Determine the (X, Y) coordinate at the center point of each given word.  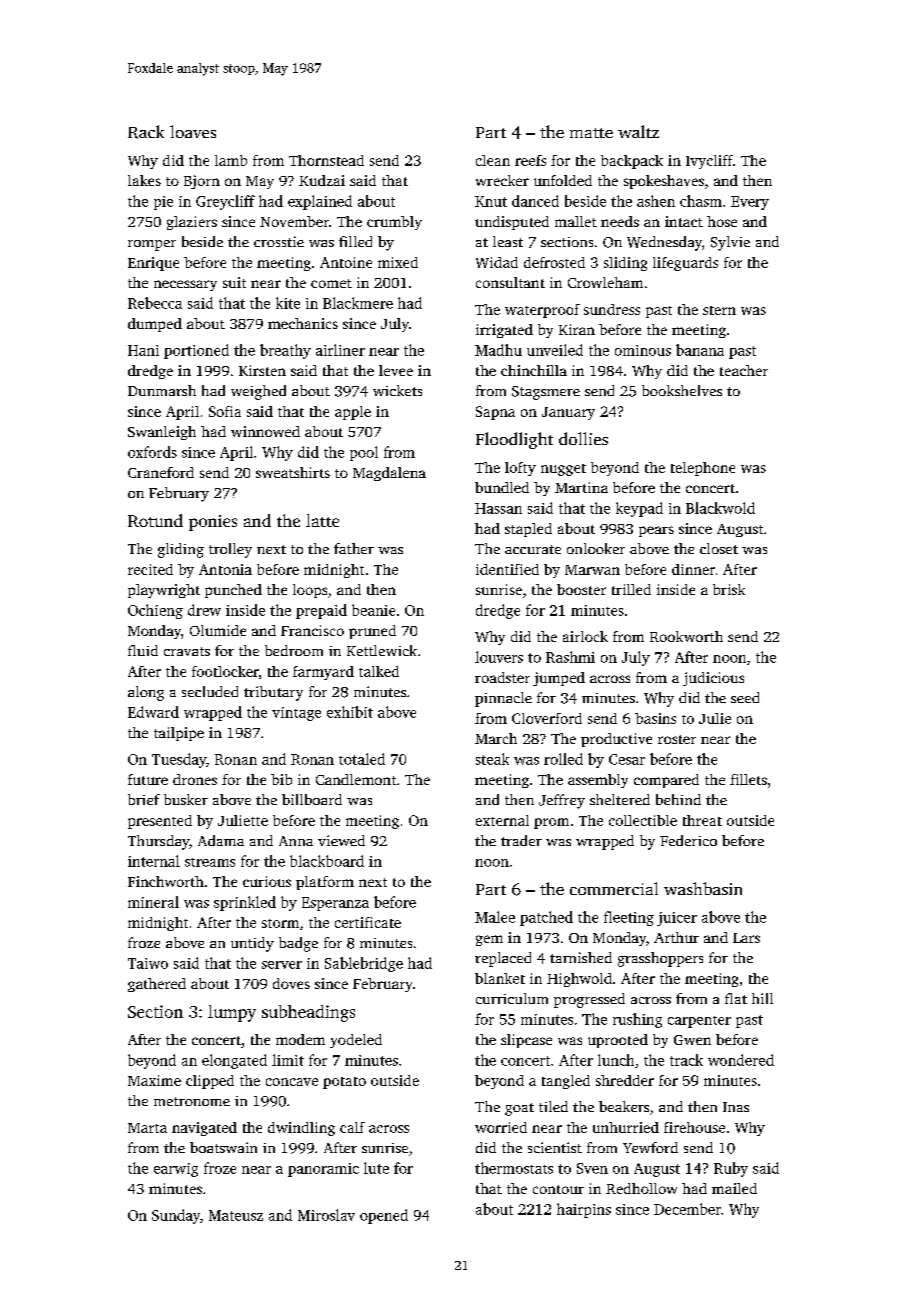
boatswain (223, 1147)
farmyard (323, 673)
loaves (193, 131)
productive (616, 740)
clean (493, 160)
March (496, 738)
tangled (566, 1082)
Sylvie (730, 243)
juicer (677, 919)
